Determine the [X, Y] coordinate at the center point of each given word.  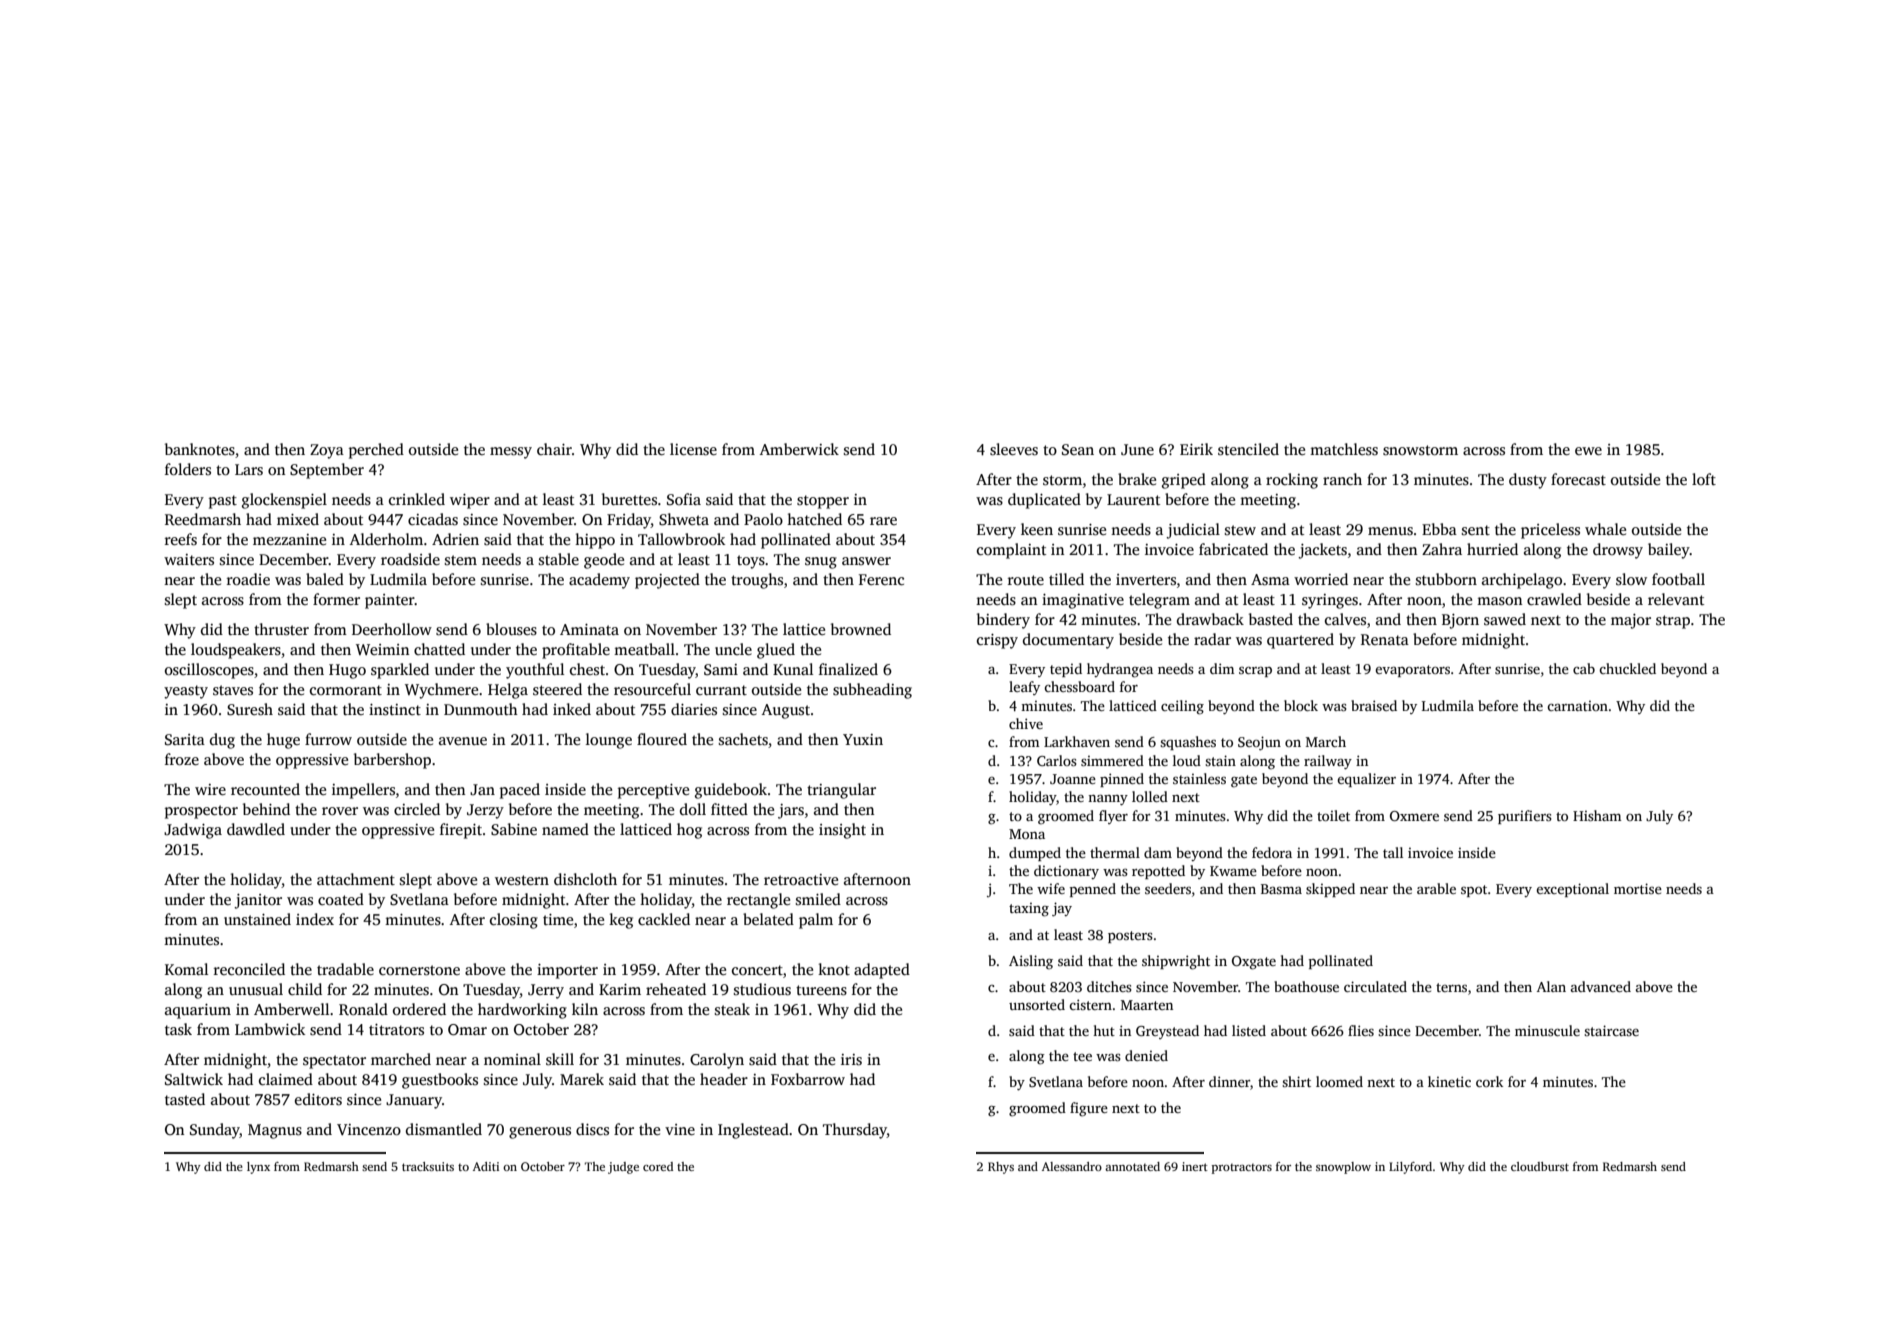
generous [540, 1133]
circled [417, 809]
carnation [1577, 706]
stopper [823, 502]
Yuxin [863, 739]
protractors [1242, 1169]
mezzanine [289, 539]
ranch [1342, 479]
